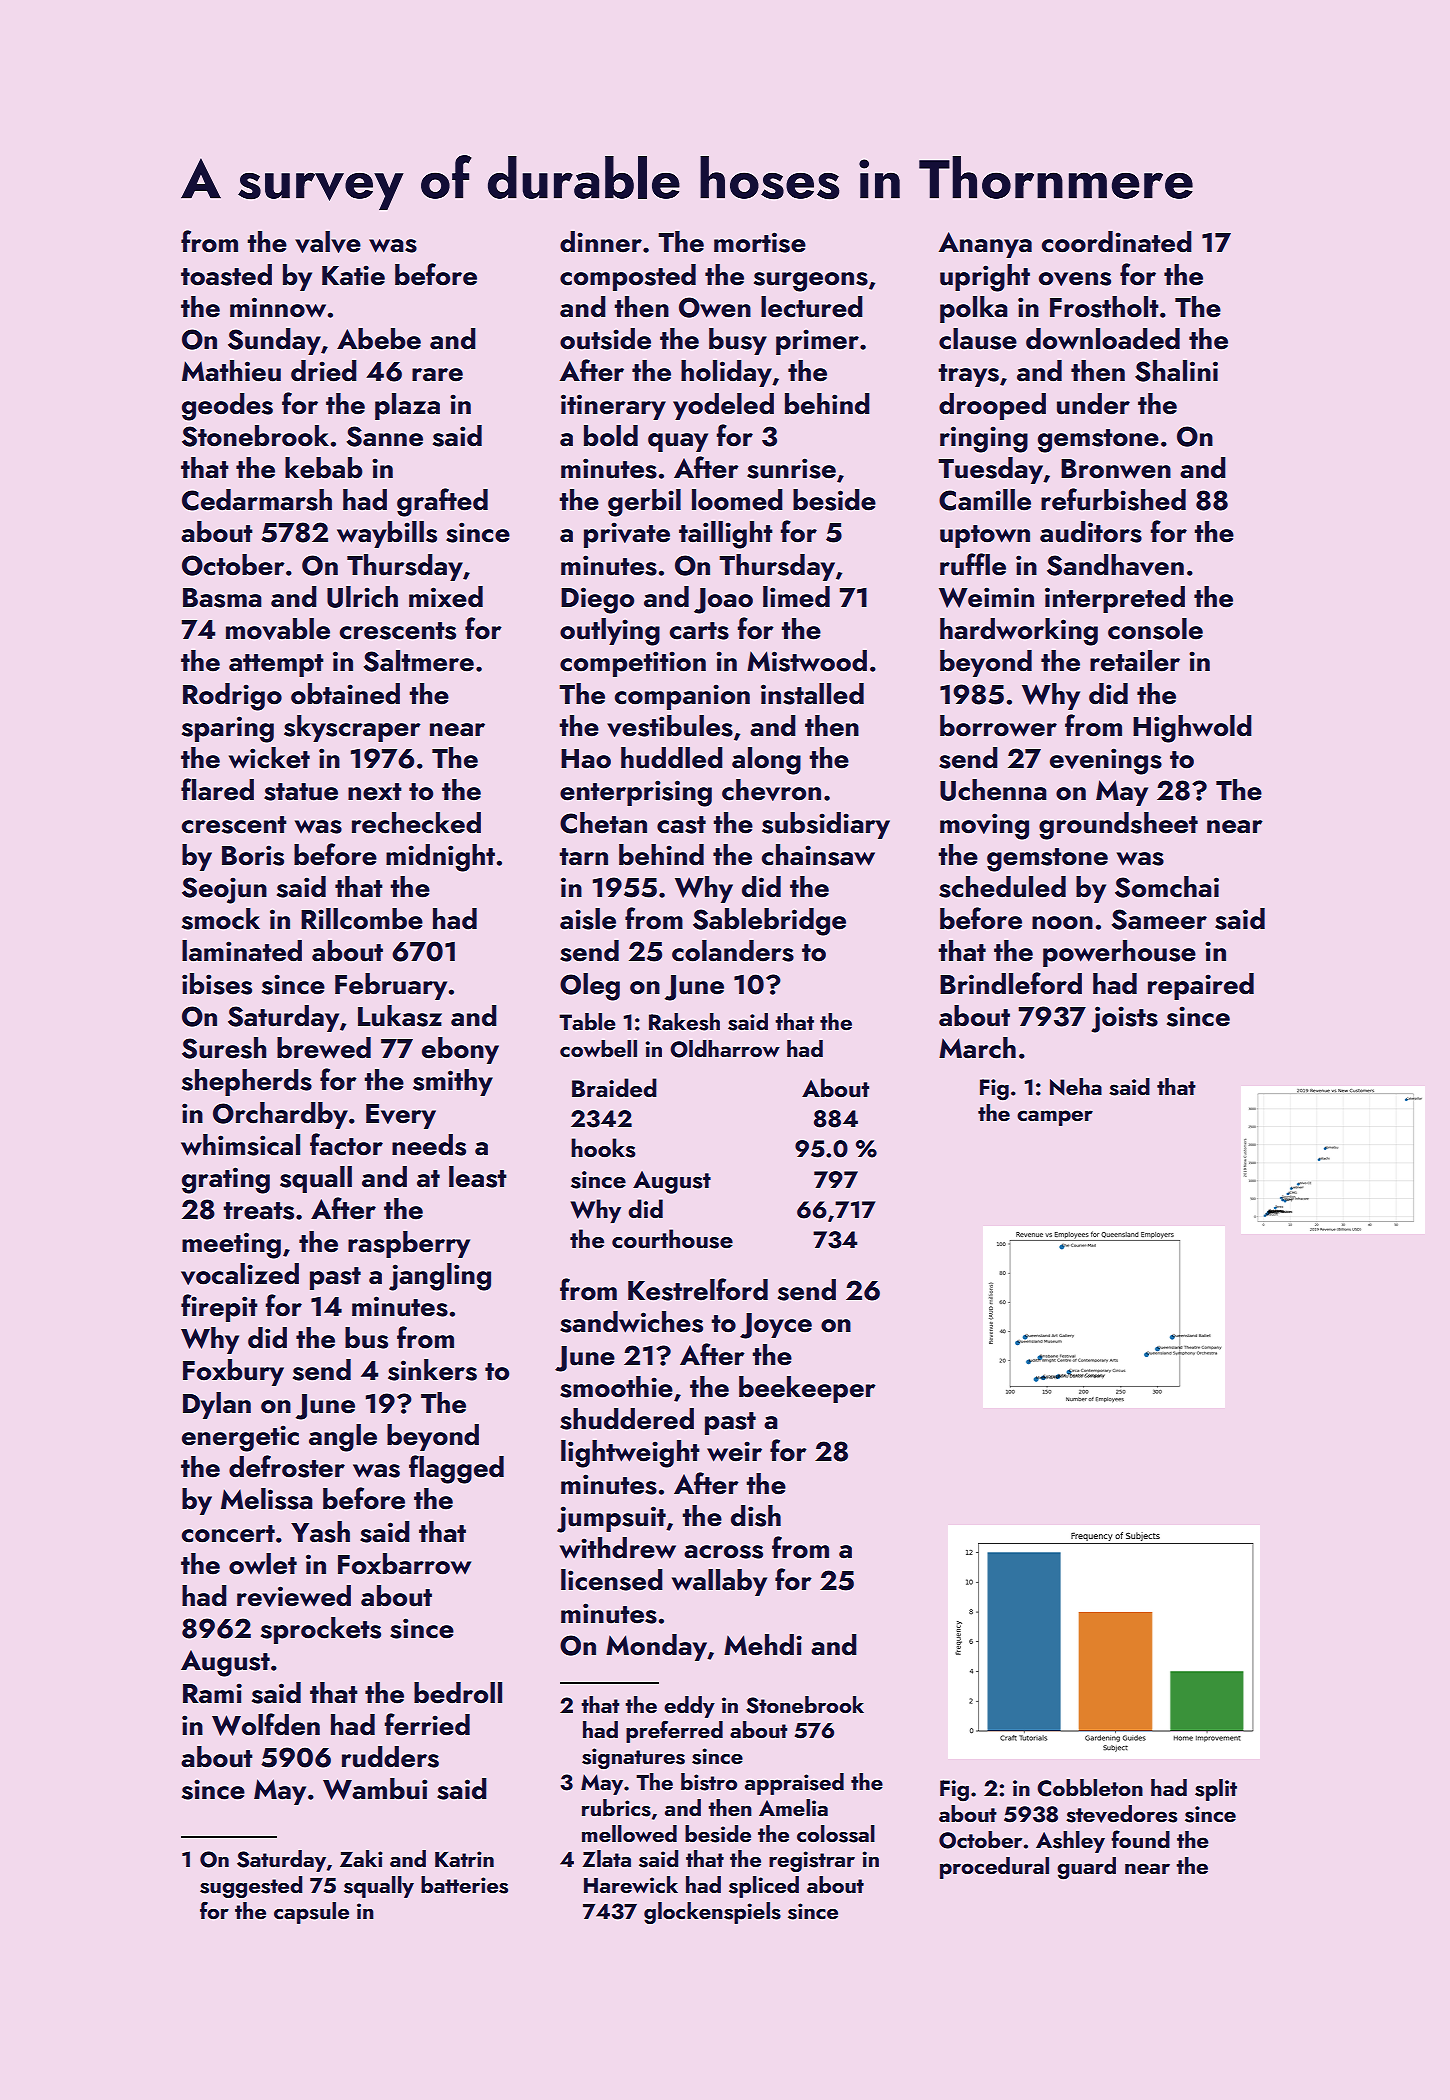 This image has width=1450, height=2100. Describe the element at coordinates (636, 793) in the image. I see `enterprising` at that location.
